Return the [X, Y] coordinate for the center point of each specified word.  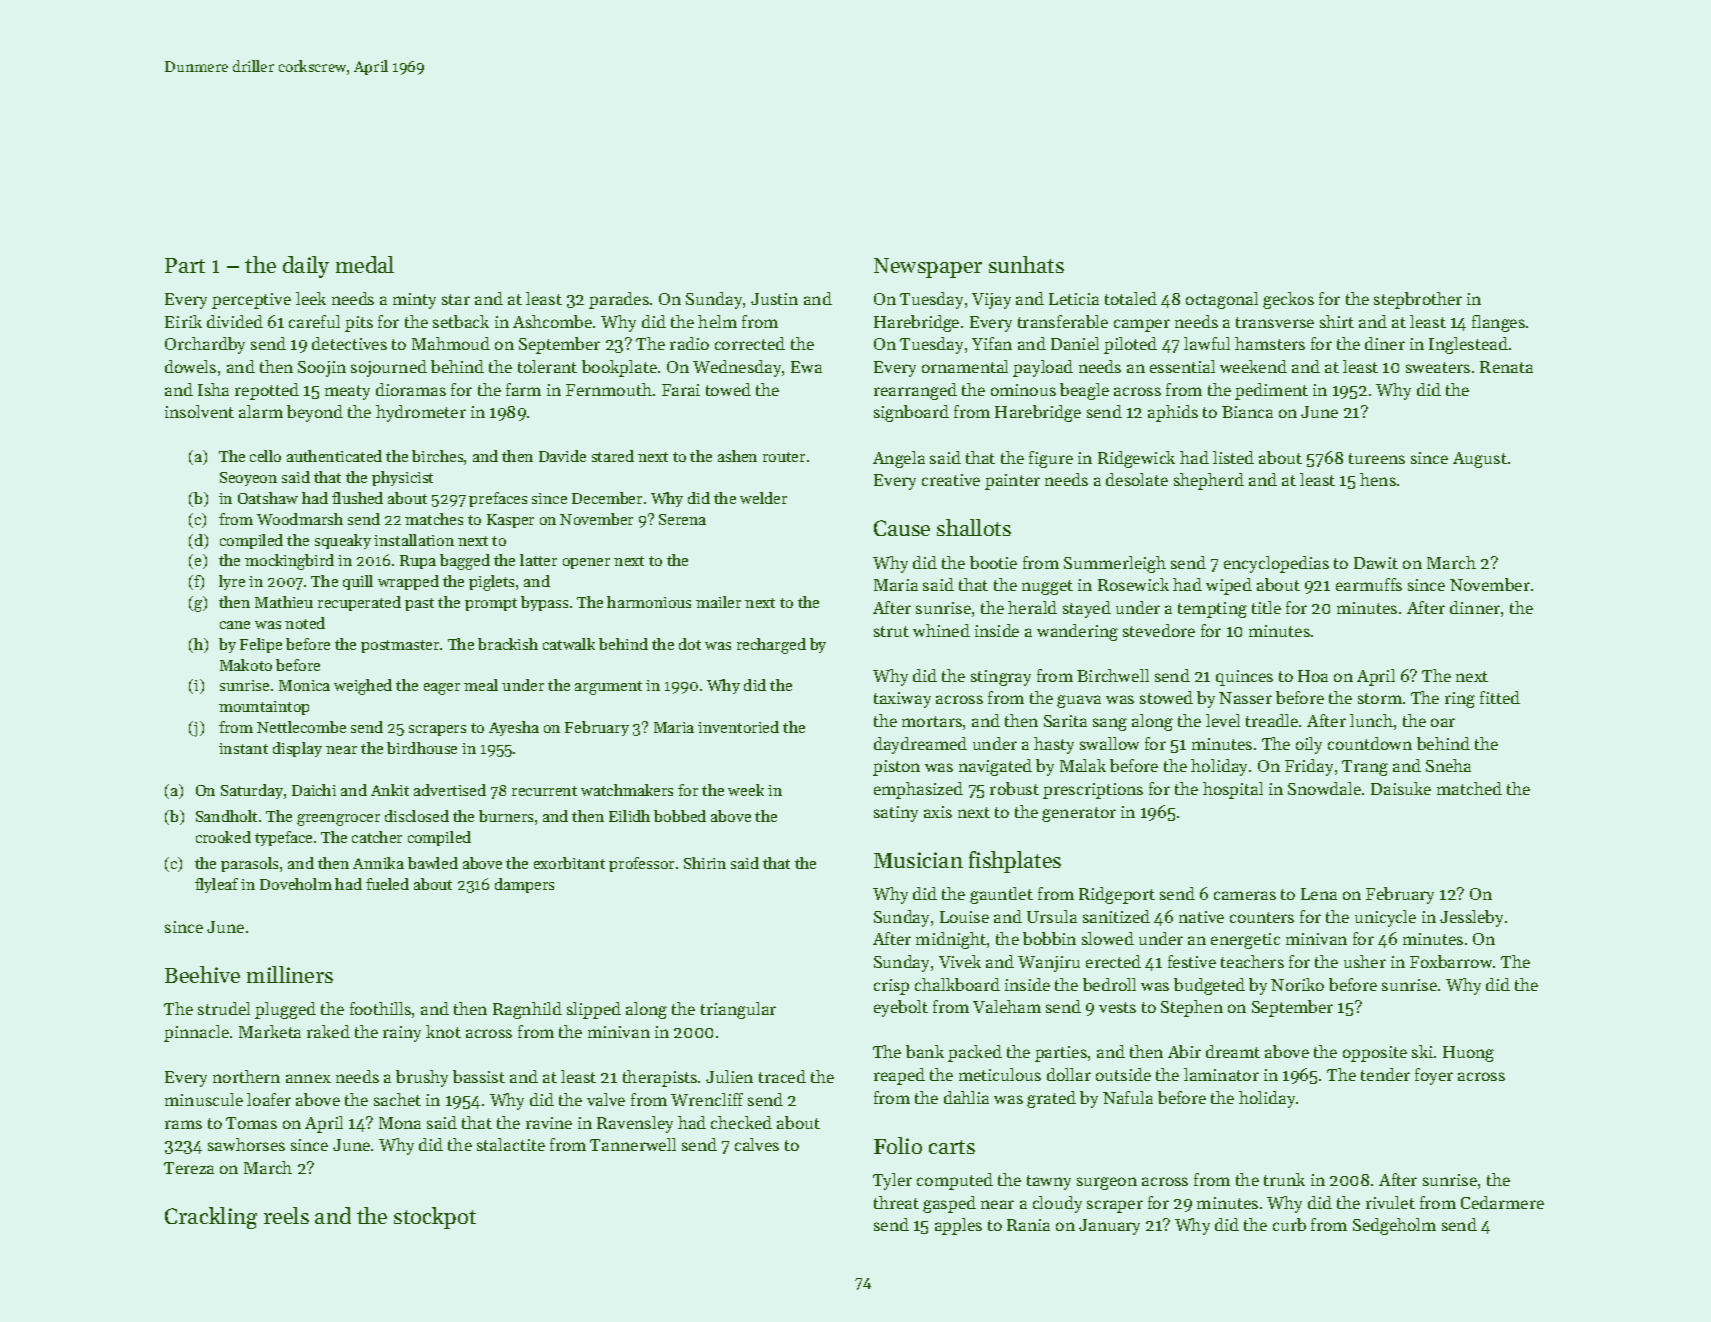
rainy [402, 1034]
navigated [995, 767]
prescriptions [1093, 791]
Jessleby [1471, 918]
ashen [737, 456]
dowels [190, 366]
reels [286, 1215]
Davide [562, 456]
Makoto [246, 665]
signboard [911, 413]
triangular [738, 1010]
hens [1378, 479]
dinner [1475, 607]
